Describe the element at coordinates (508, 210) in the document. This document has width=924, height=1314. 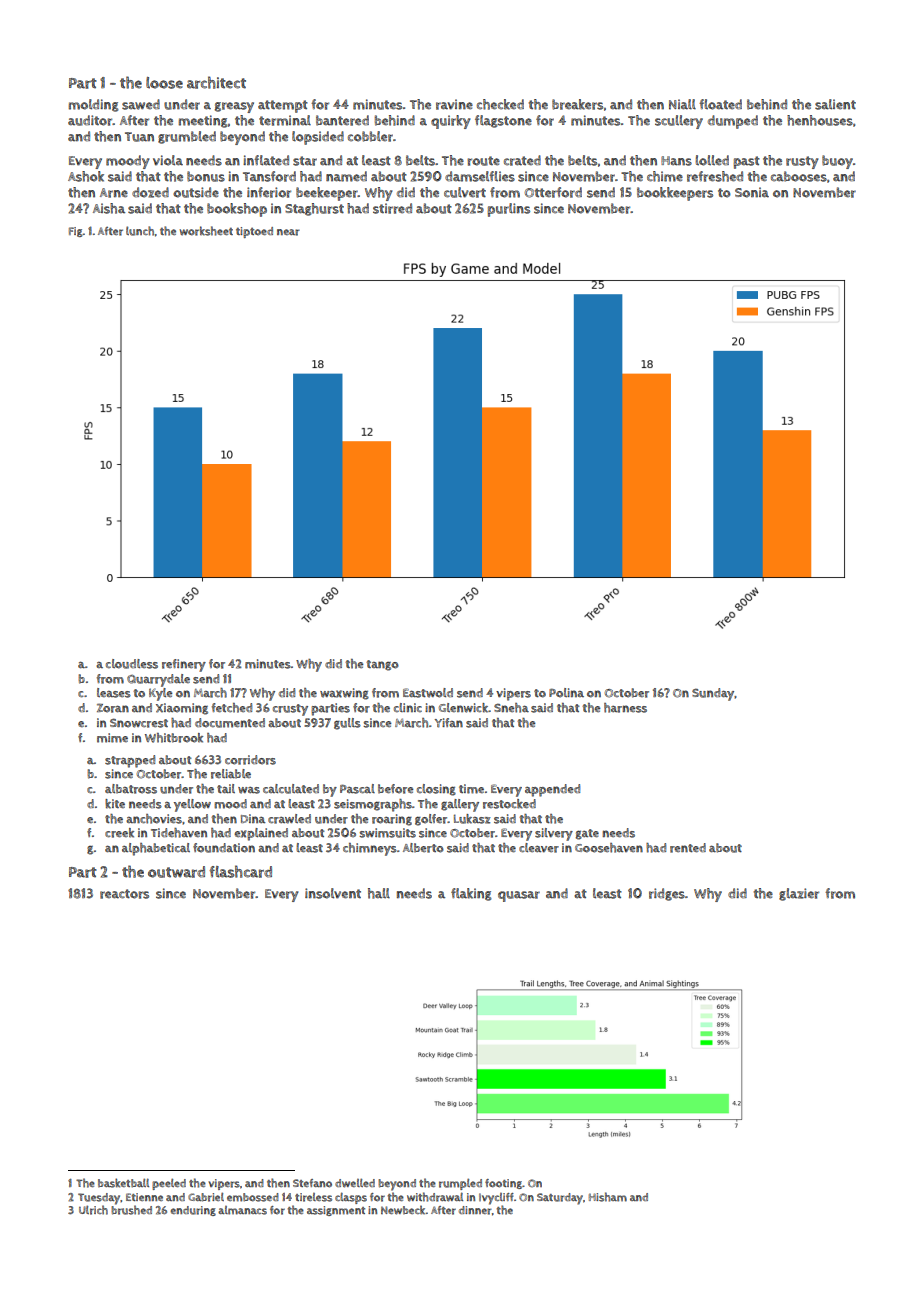
I see `purlins` at that location.
